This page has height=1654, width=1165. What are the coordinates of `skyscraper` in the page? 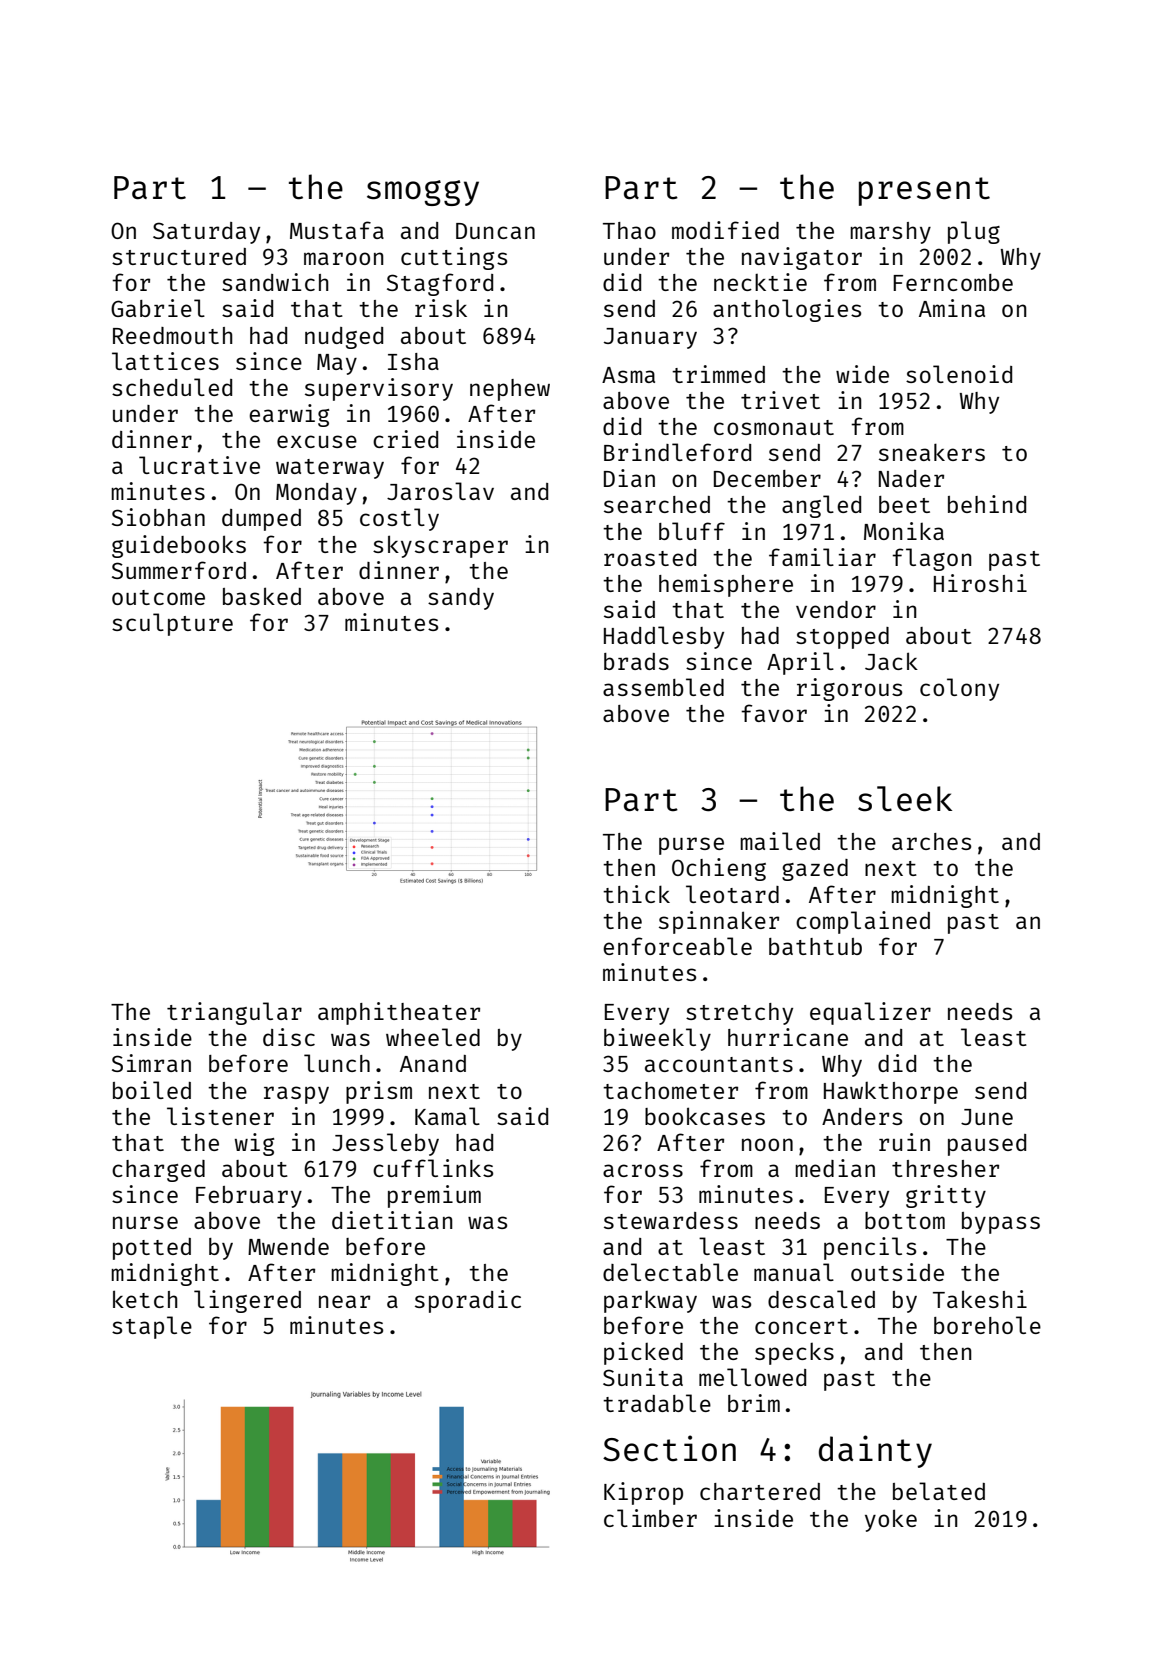 It's located at (440, 546).
